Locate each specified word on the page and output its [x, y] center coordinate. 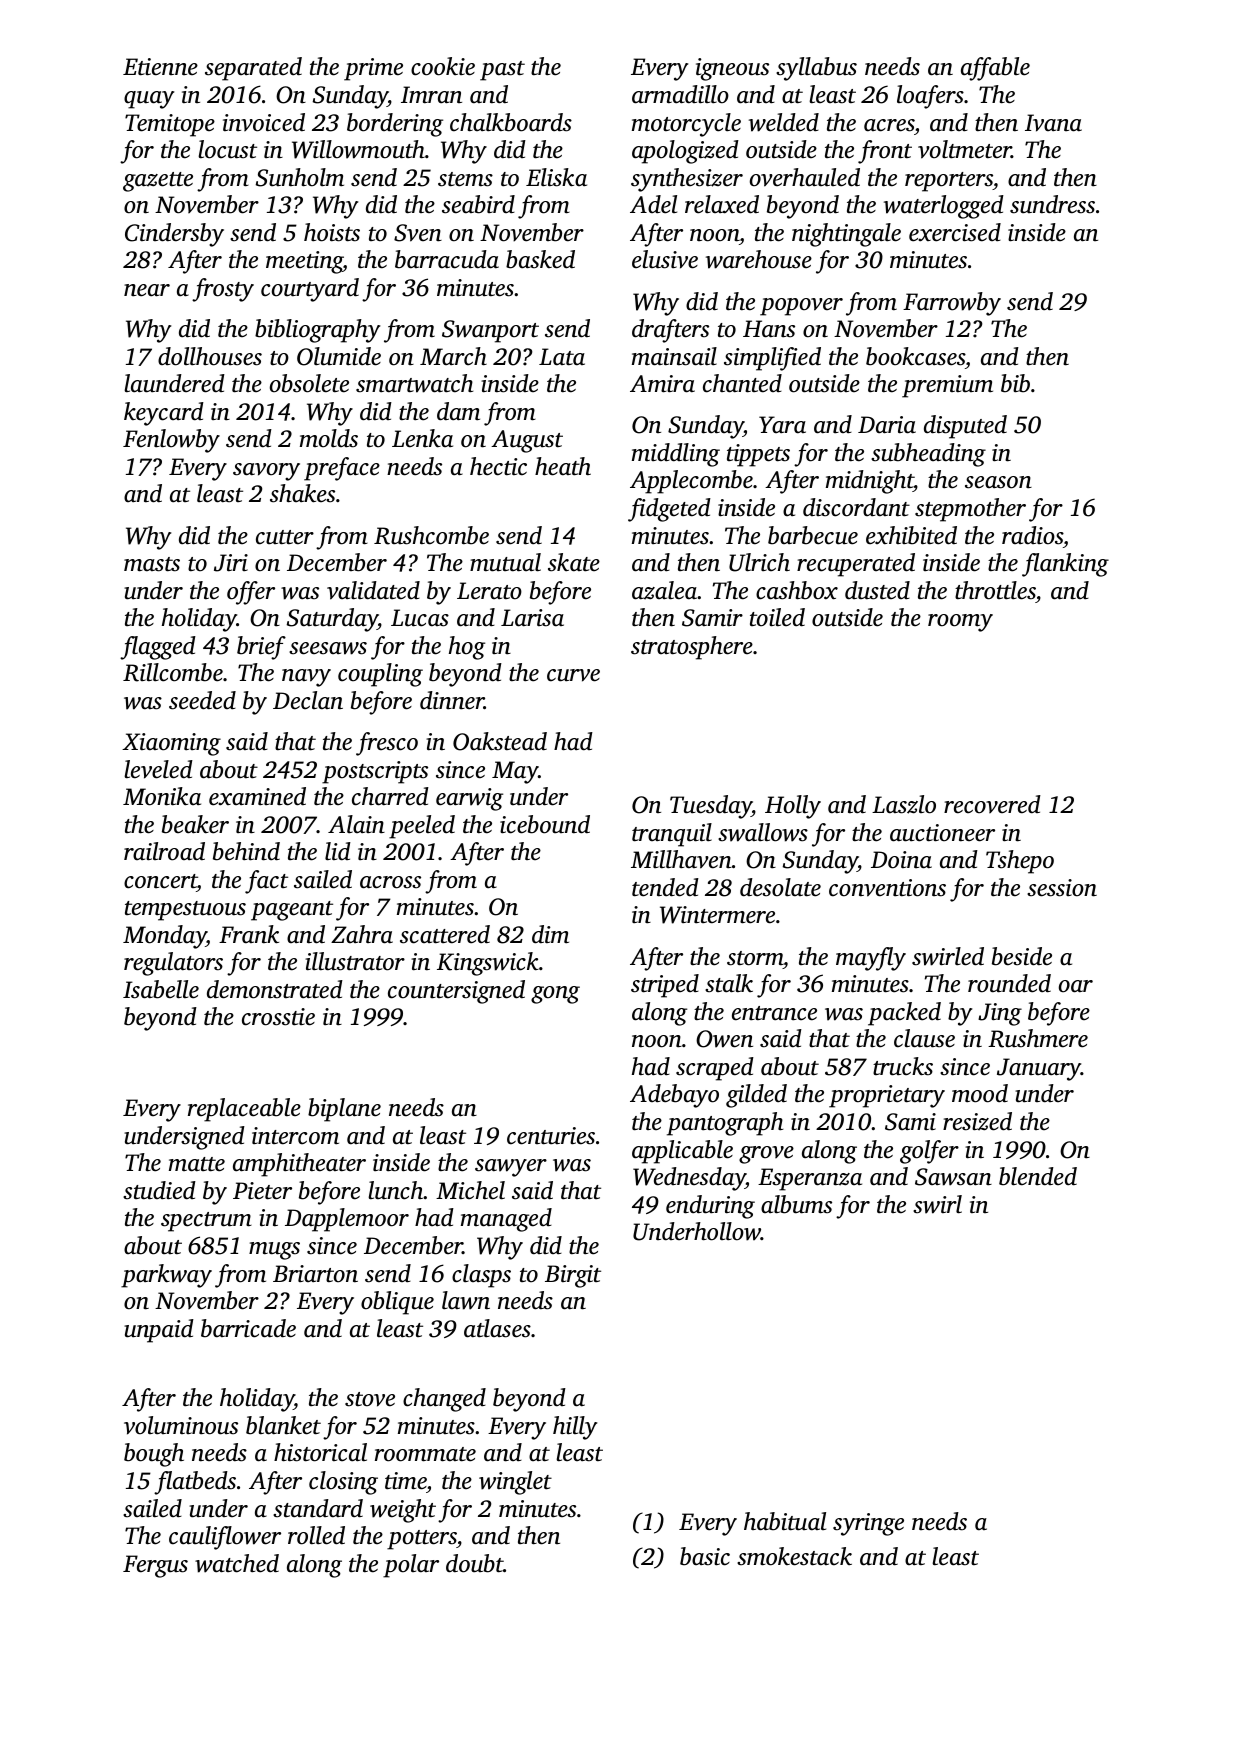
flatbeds [195, 1483]
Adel [653, 204]
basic [705, 1556]
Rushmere [1038, 1038]
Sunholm [300, 177]
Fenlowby [171, 441]
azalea [664, 590]
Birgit [573, 1276]
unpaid [159, 1331]
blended [1038, 1176]
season [998, 482]
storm [755, 958]
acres [889, 125]
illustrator [355, 961]
